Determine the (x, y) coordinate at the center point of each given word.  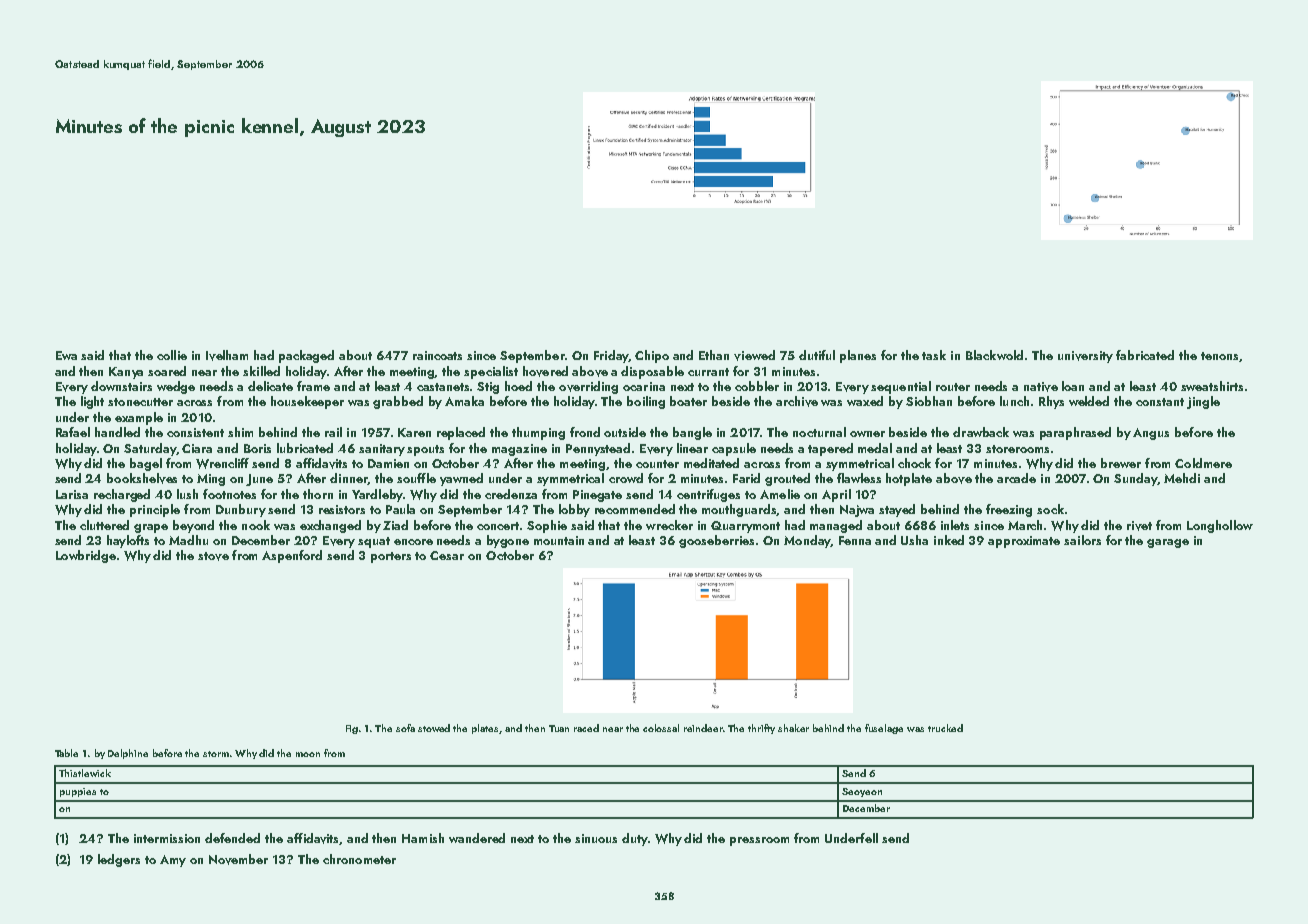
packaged (306, 356)
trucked (945, 728)
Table (66, 753)
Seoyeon (862, 792)
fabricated (1145, 355)
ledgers (119, 860)
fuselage (884, 729)
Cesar (447, 555)
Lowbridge (86, 556)
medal (875, 448)
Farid (746, 478)
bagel (146, 464)
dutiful (817, 355)
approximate (1024, 542)
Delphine (128, 754)
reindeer (703, 728)
